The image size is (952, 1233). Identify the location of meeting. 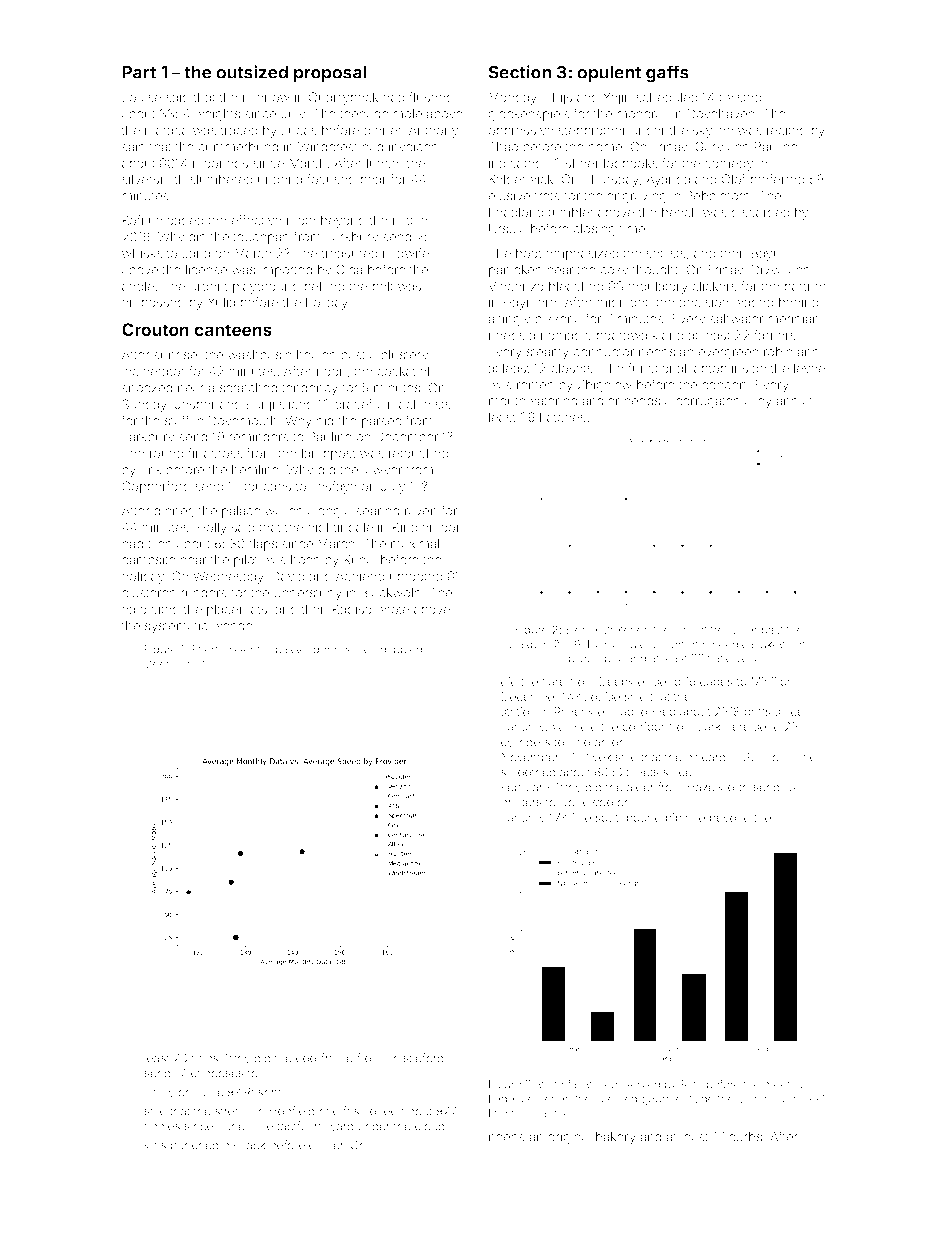
(785, 1085).
